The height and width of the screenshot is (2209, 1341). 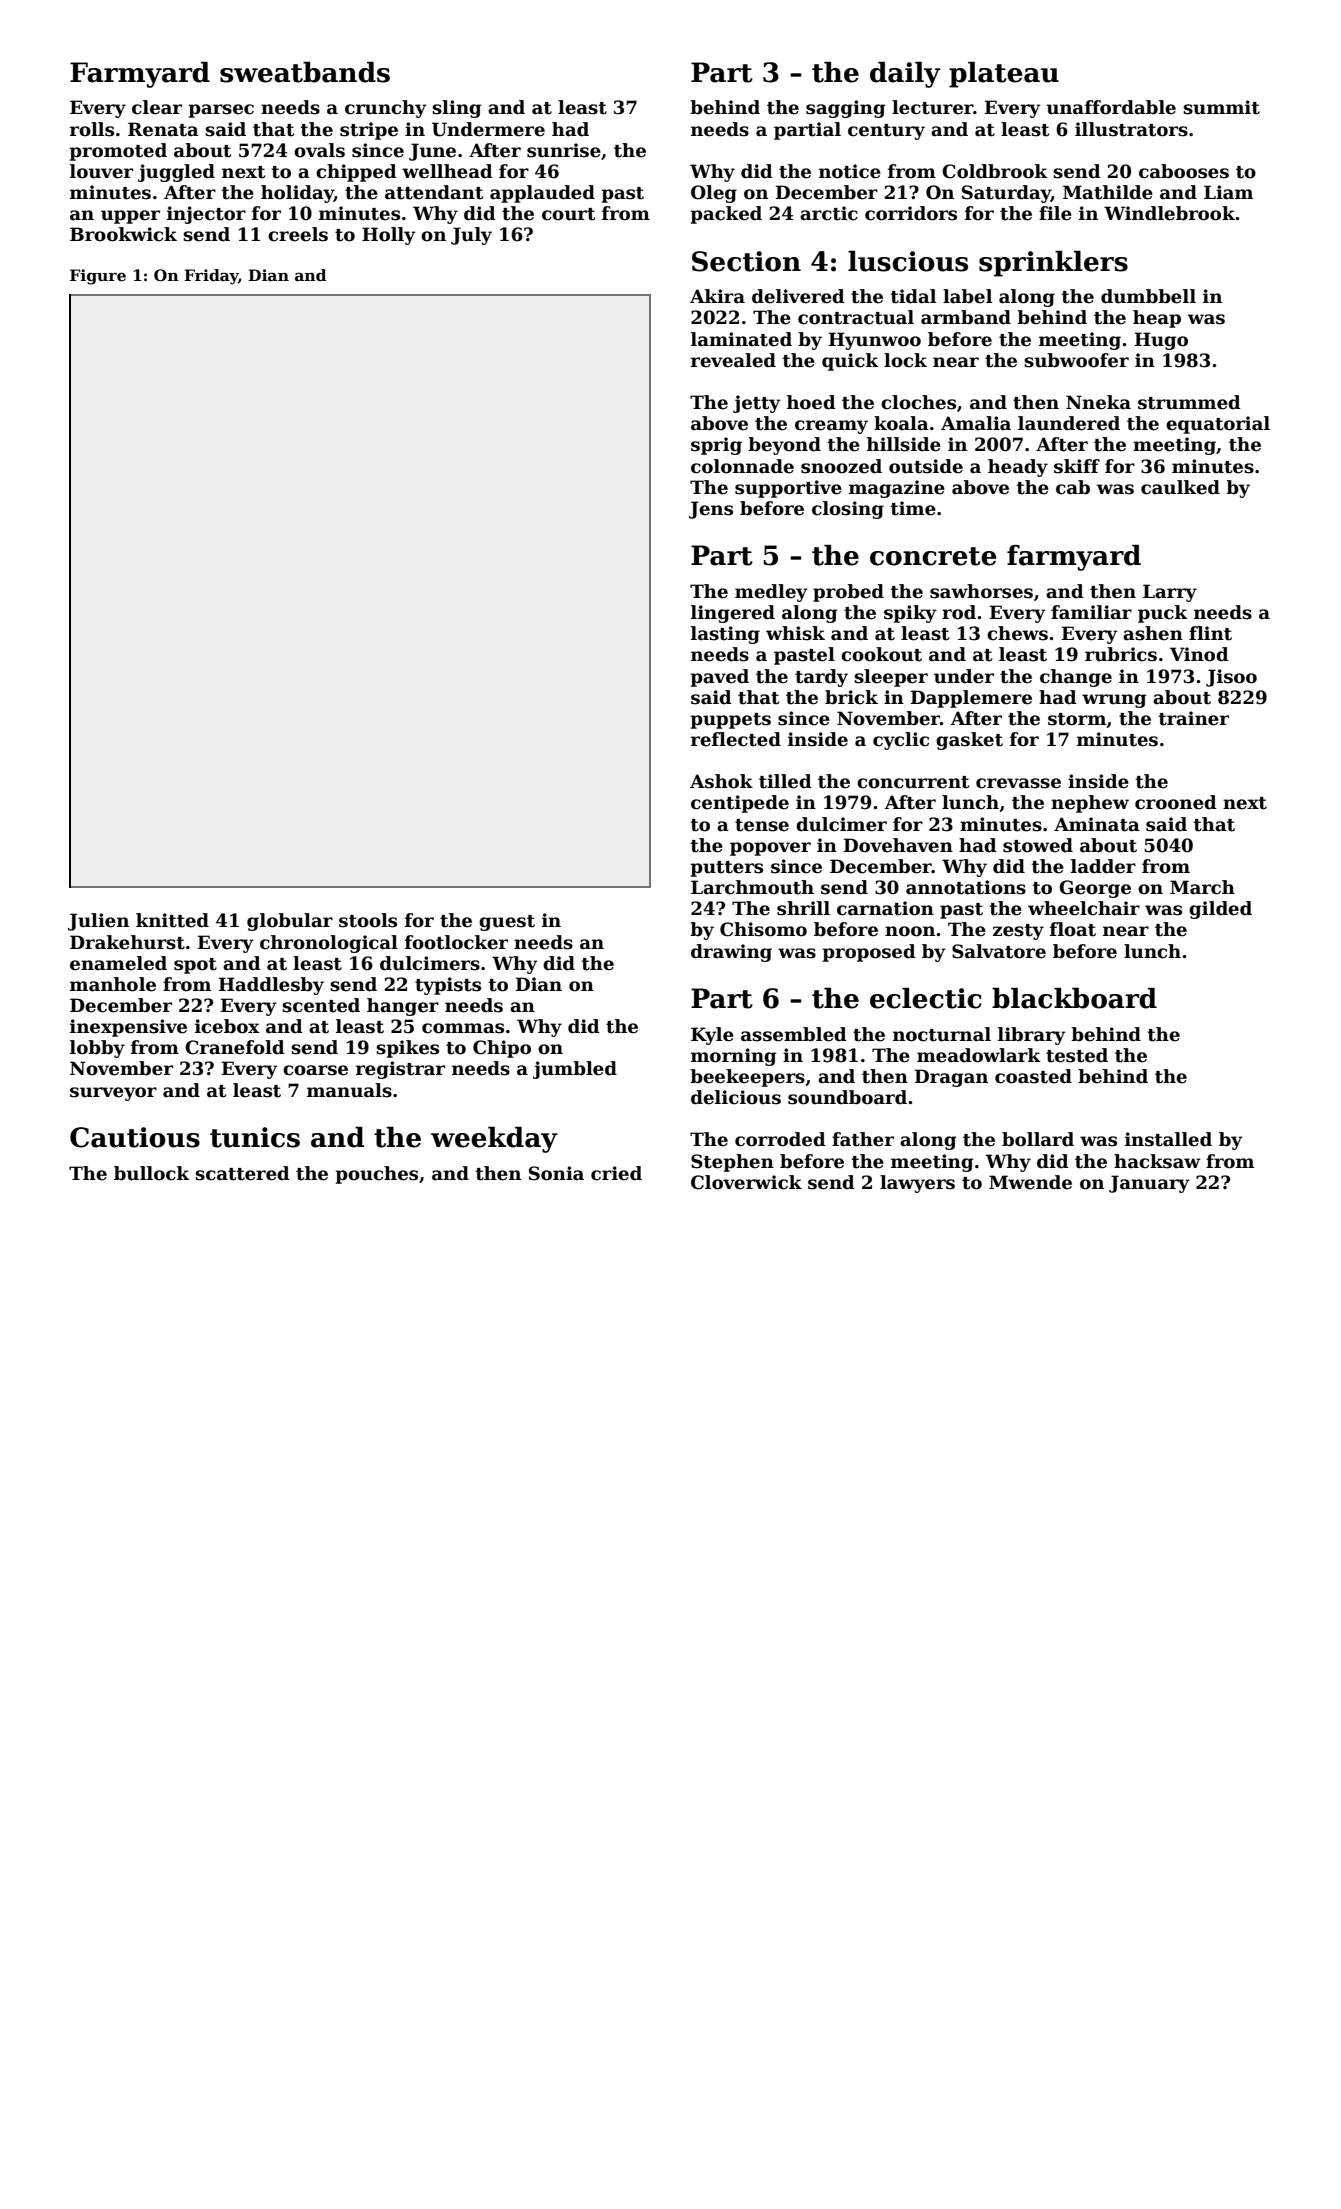 I want to click on Nneka, so click(x=1098, y=402).
